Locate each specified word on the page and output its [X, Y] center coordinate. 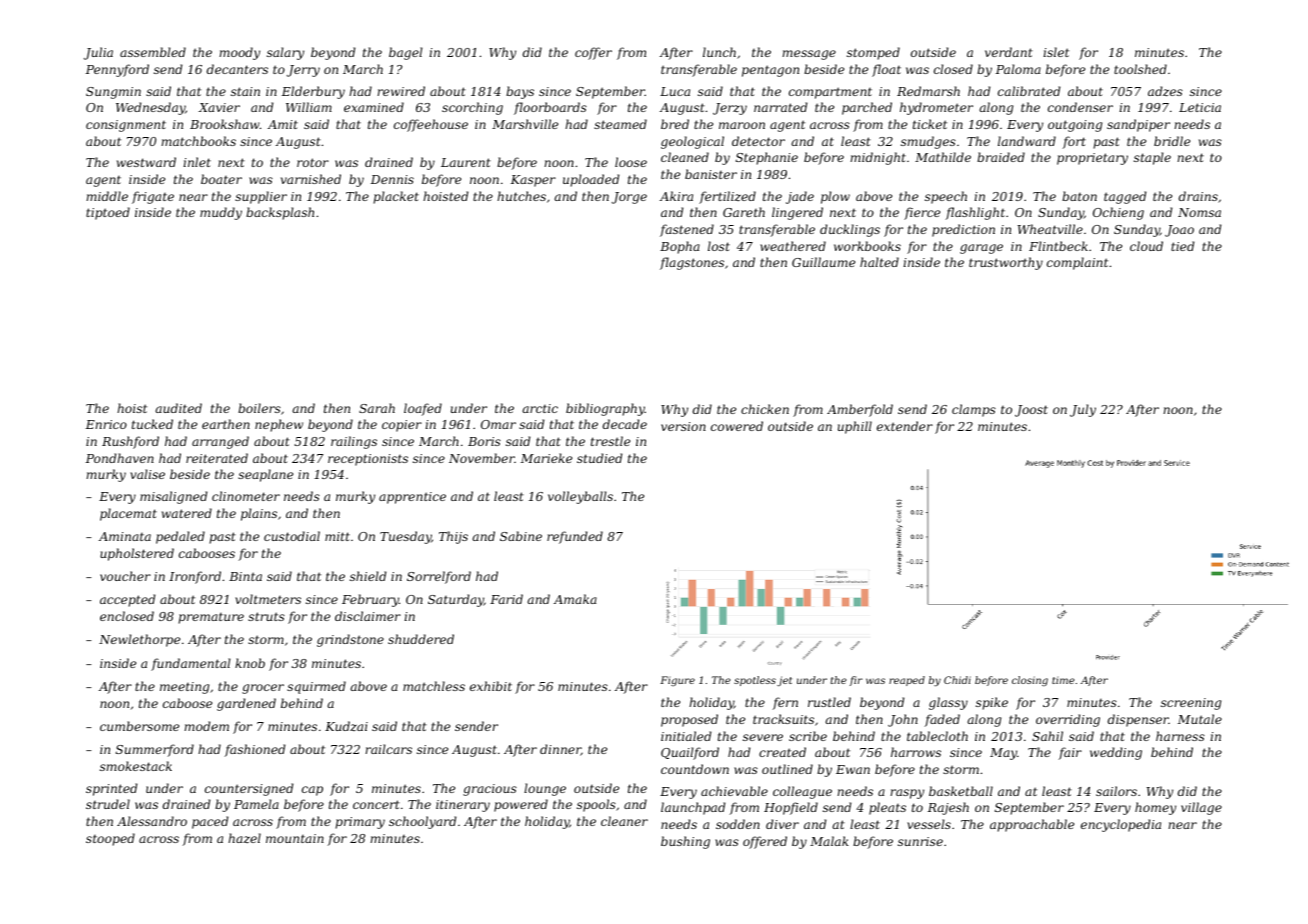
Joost [1031, 411]
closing [1030, 681]
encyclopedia [1121, 825]
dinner [560, 750]
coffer [593, 53]
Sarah [377, 408]
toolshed [1140, 69]
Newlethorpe [139, 640]
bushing [685, 842]
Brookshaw [225, 124]
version [683, 426]
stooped [110, 839]
